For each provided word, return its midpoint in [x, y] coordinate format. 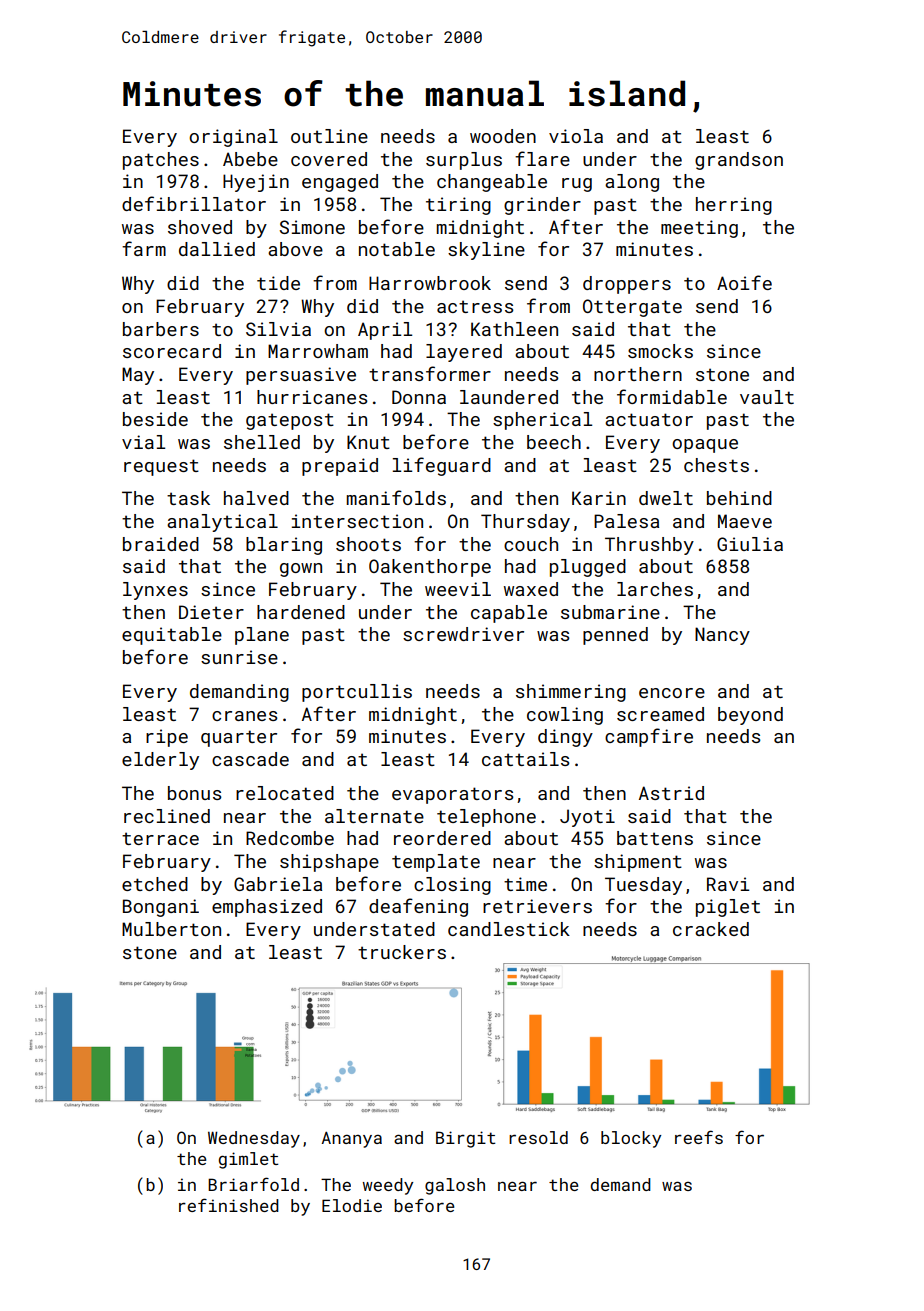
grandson [739, 161]
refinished [229, 1205]
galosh [455, 1186]
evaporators [452, 795]
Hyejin [256, 183]
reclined [167, 816]
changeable [492, 183]
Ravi [728, 884]
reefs [699, 1137]
